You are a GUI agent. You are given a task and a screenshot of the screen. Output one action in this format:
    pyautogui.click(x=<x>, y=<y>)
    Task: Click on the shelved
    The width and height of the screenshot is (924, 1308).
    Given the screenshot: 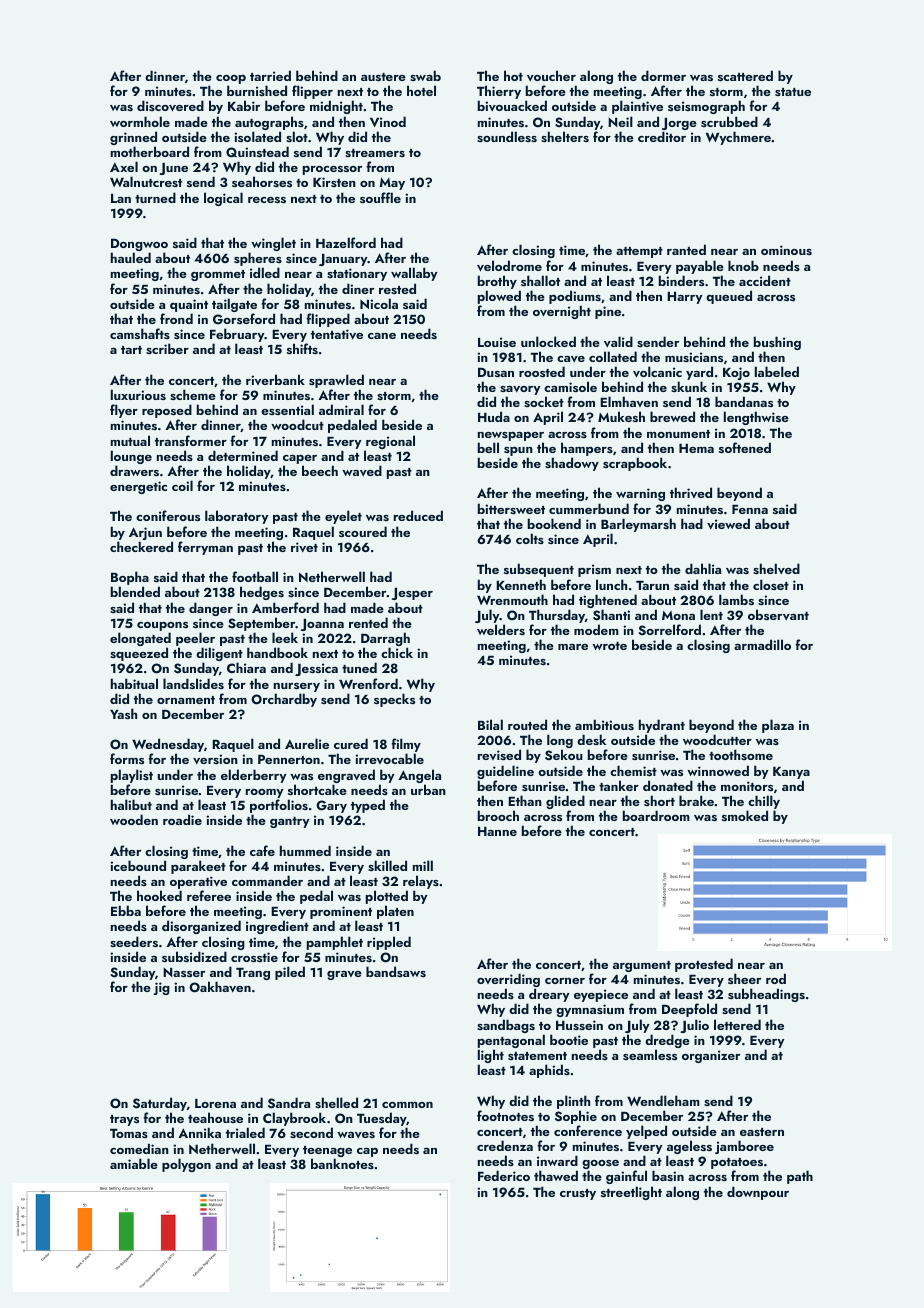 What is the action you would take?
    pyautogui.click(x=776, y=569)
